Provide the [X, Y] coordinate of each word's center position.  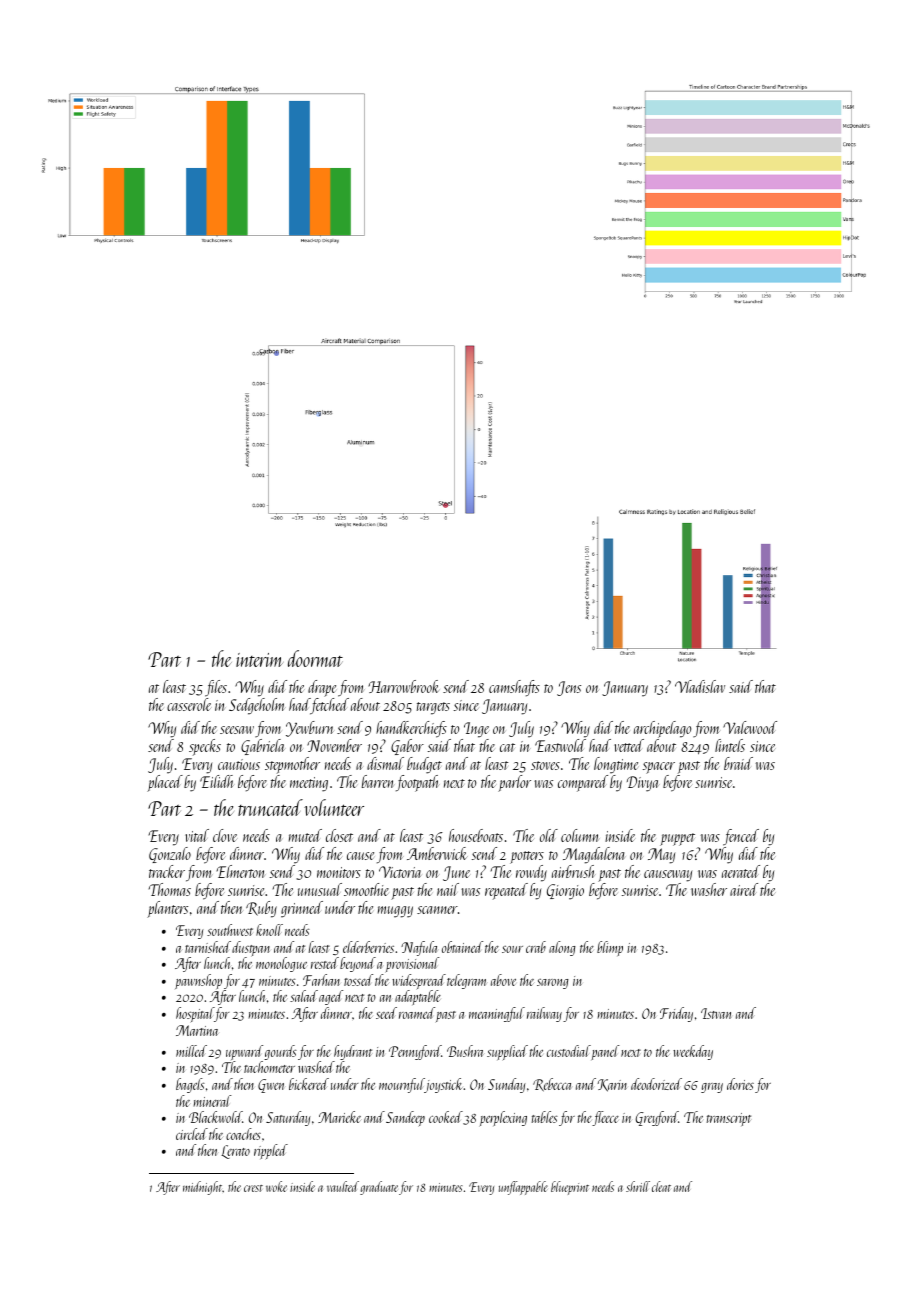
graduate [379, 1188]
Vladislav [700, 686]
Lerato [235, 1152]
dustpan [251, 949]
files [216, 688]
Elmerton [240, 871]
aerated [741, 871]
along [562, 948]
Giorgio [565, 892]
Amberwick [437, 853]
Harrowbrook [403, 686]
